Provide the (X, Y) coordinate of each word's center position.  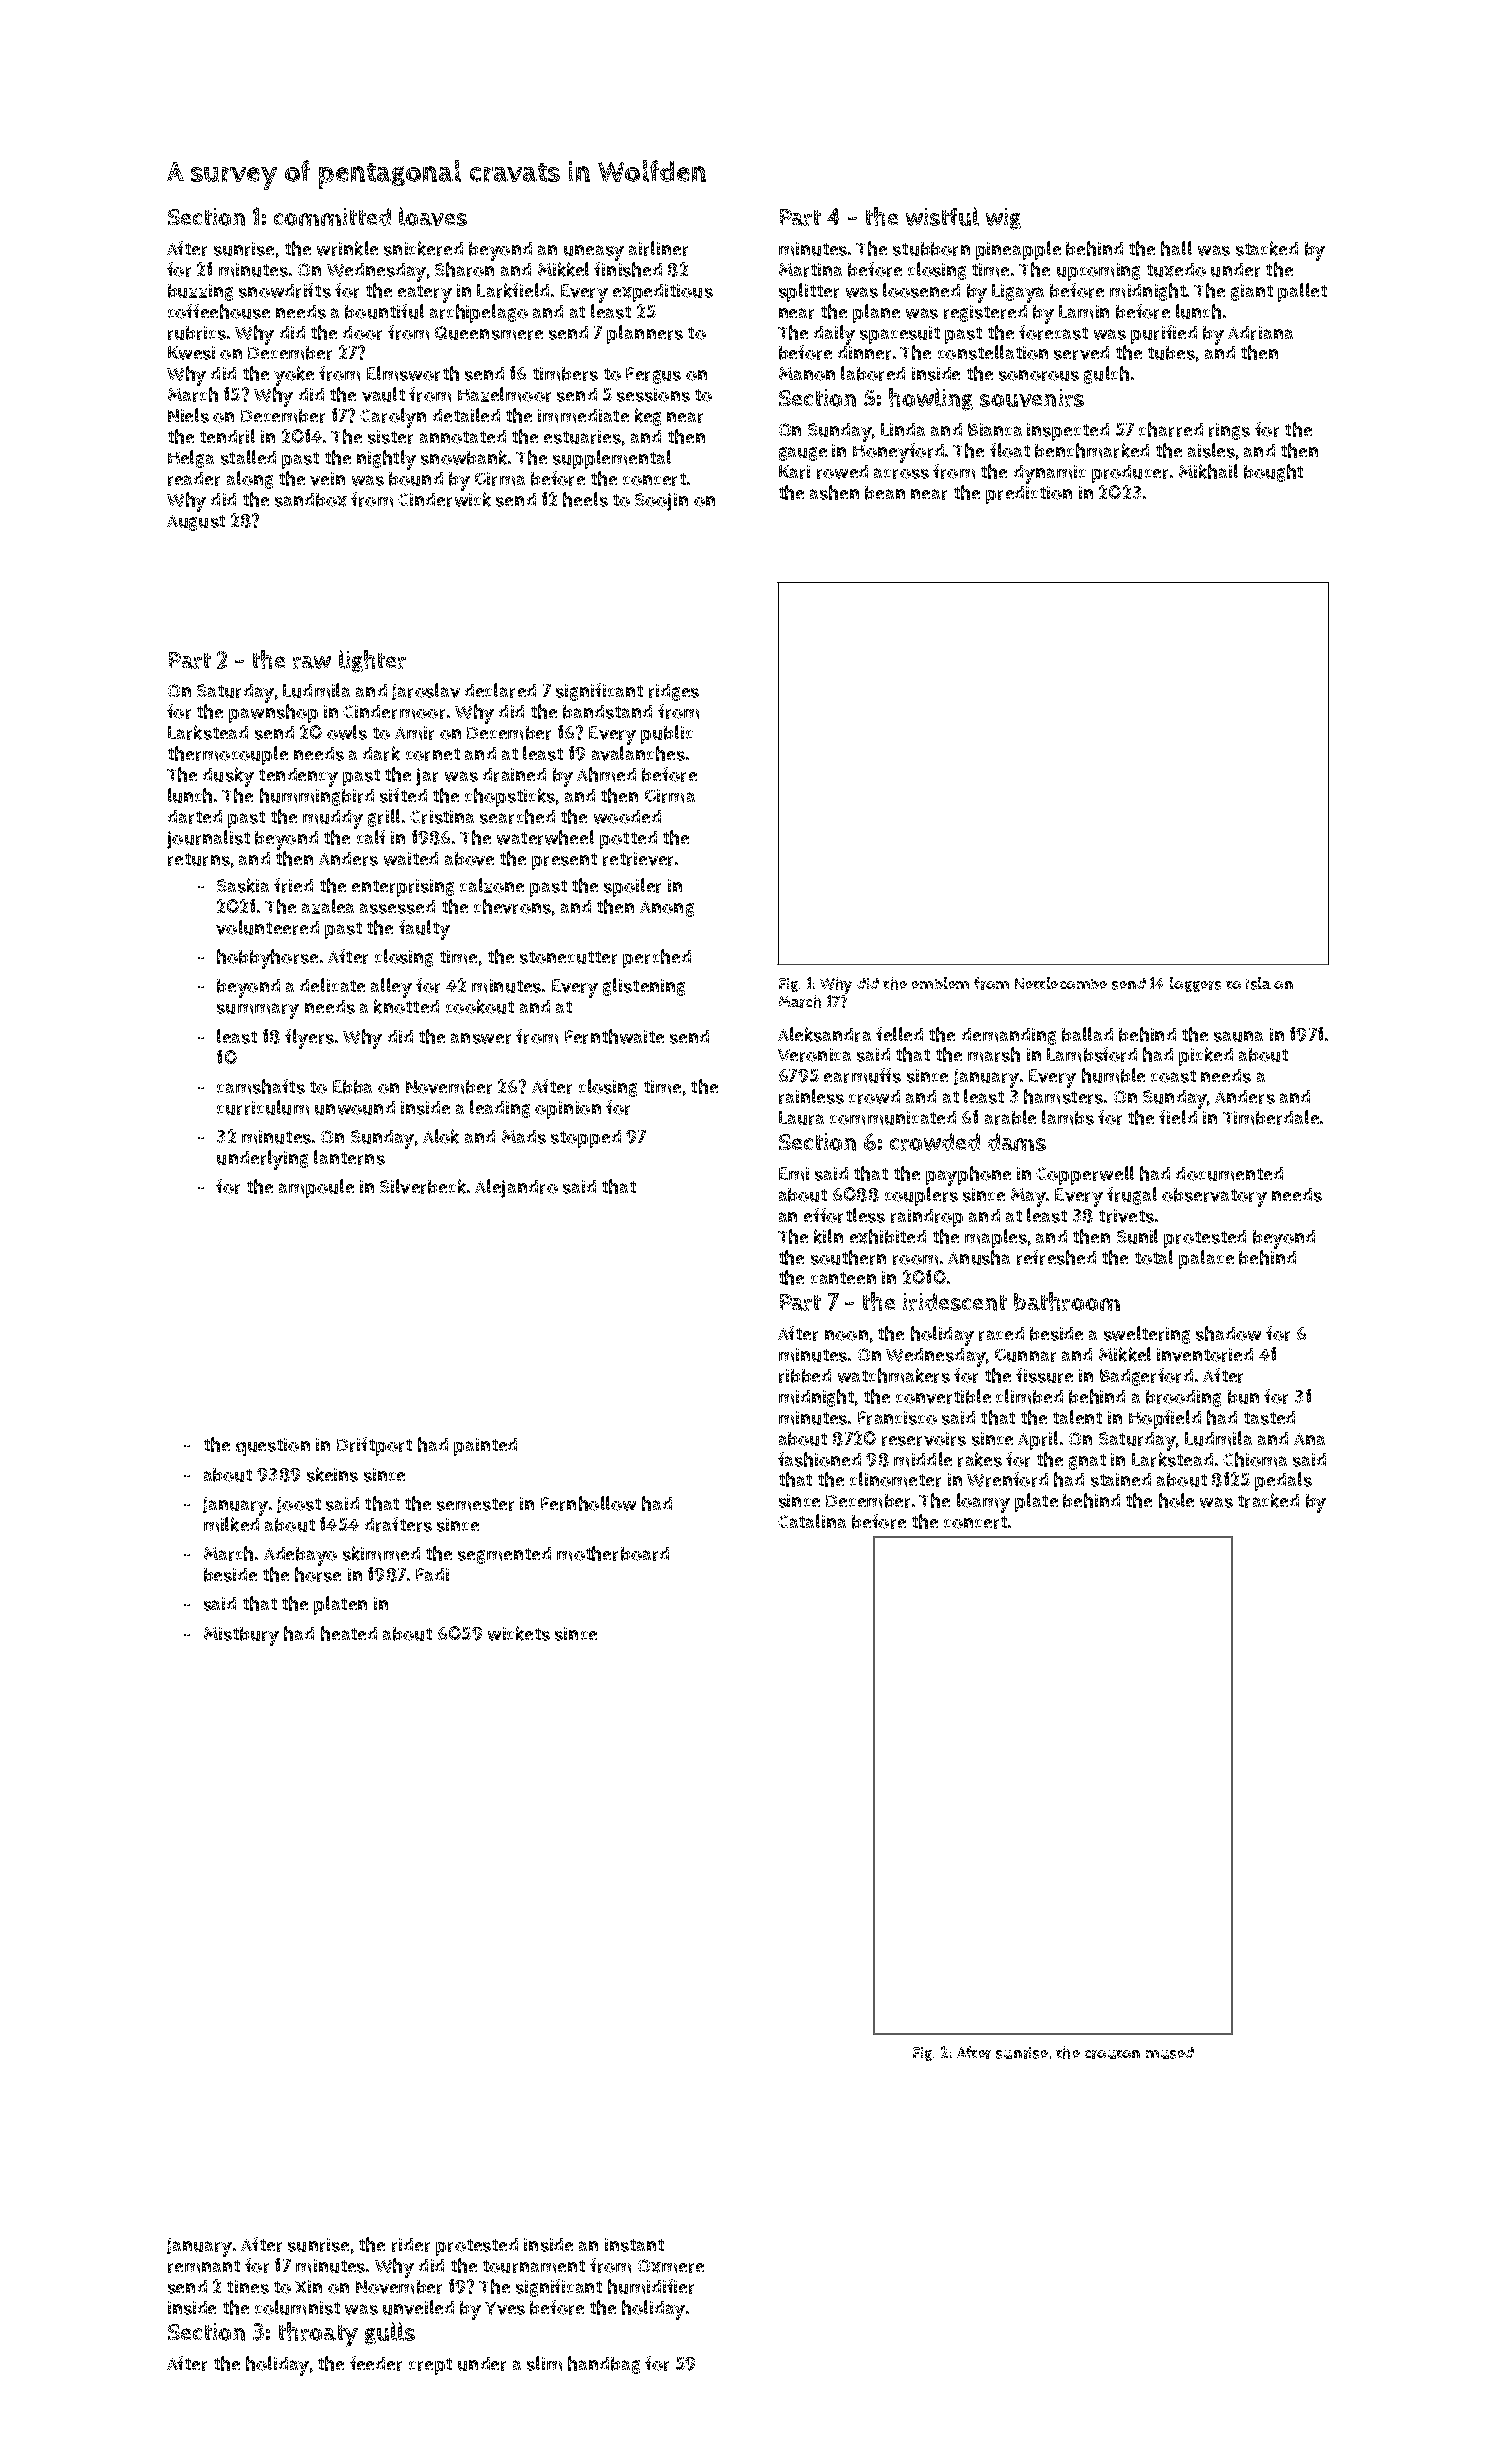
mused (1170, 2053)
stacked (1267, 248)
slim (544, 2363)
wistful (942, 216)
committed (332, 217)
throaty (318, 2334)
